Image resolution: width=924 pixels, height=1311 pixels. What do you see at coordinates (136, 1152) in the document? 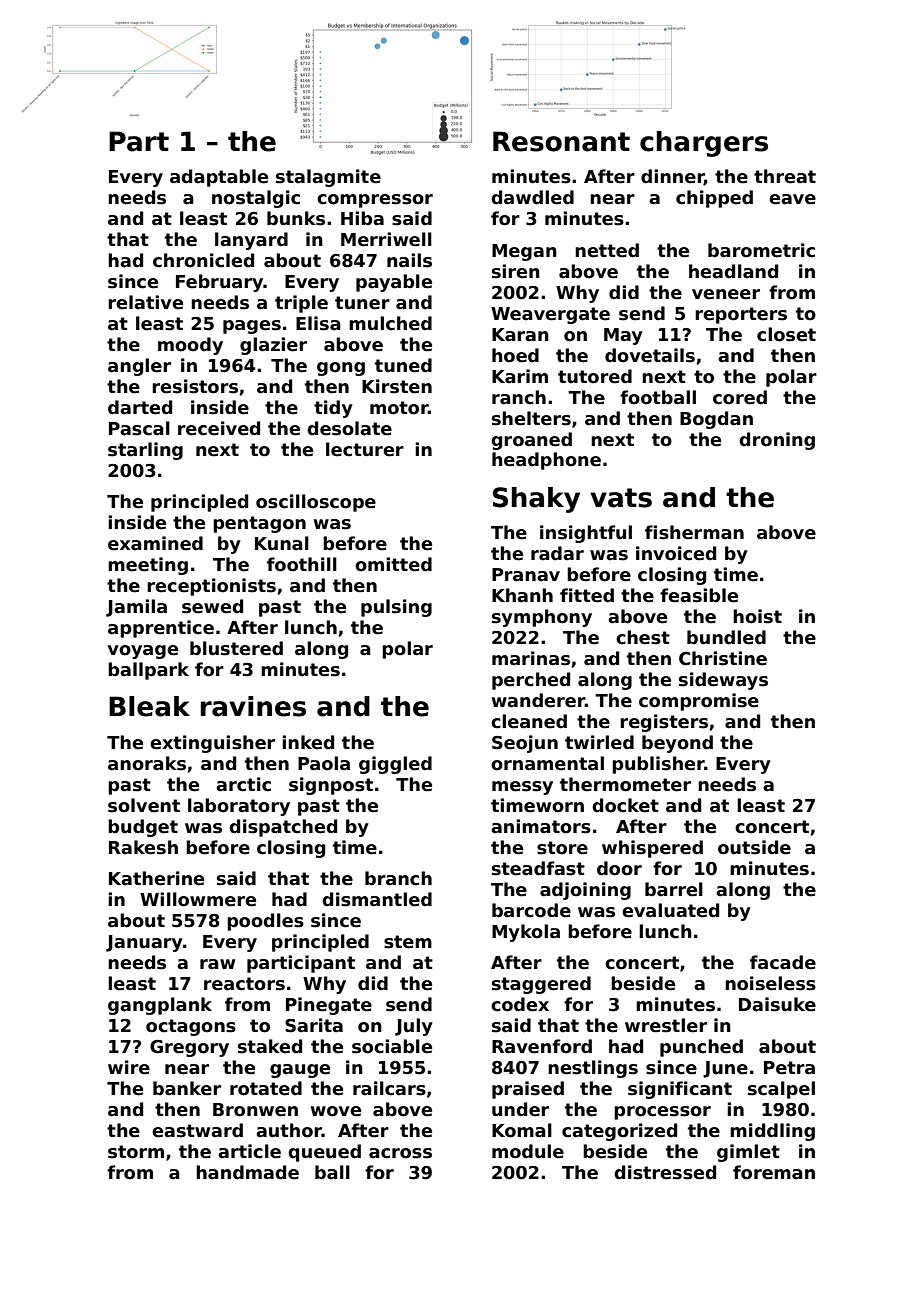
I see `storm` at bounding box center [136, 1152].
